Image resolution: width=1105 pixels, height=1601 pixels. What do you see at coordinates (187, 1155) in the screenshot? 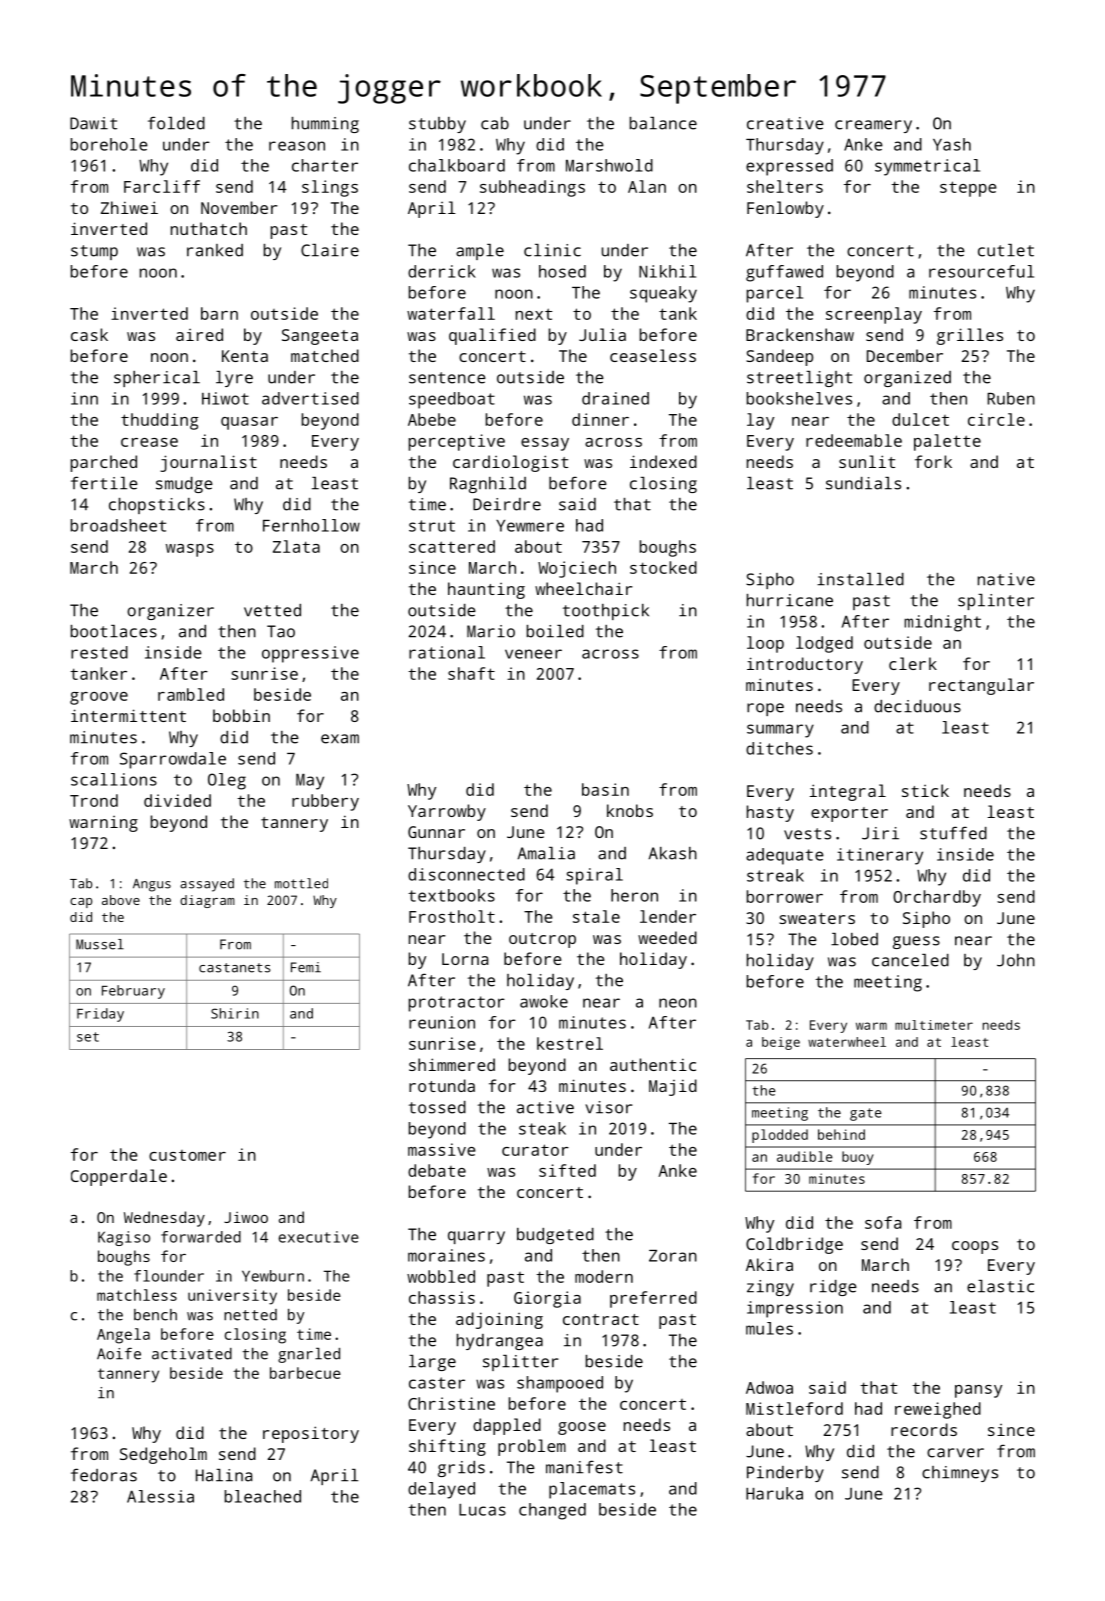
I see `customer` at bounding box center [187, 1155].
